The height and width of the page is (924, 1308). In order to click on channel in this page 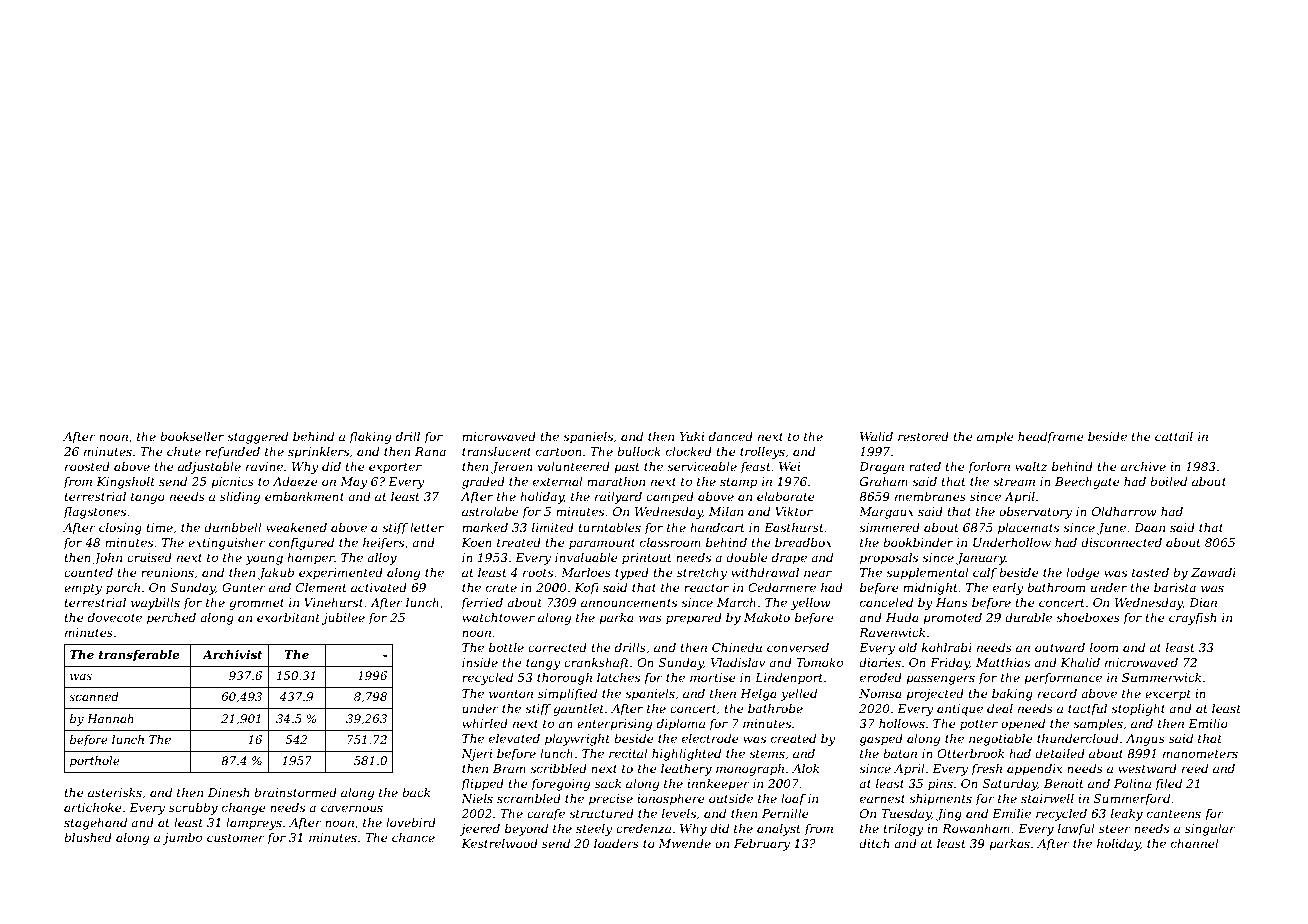, I will do `click(1195, 843)`.
